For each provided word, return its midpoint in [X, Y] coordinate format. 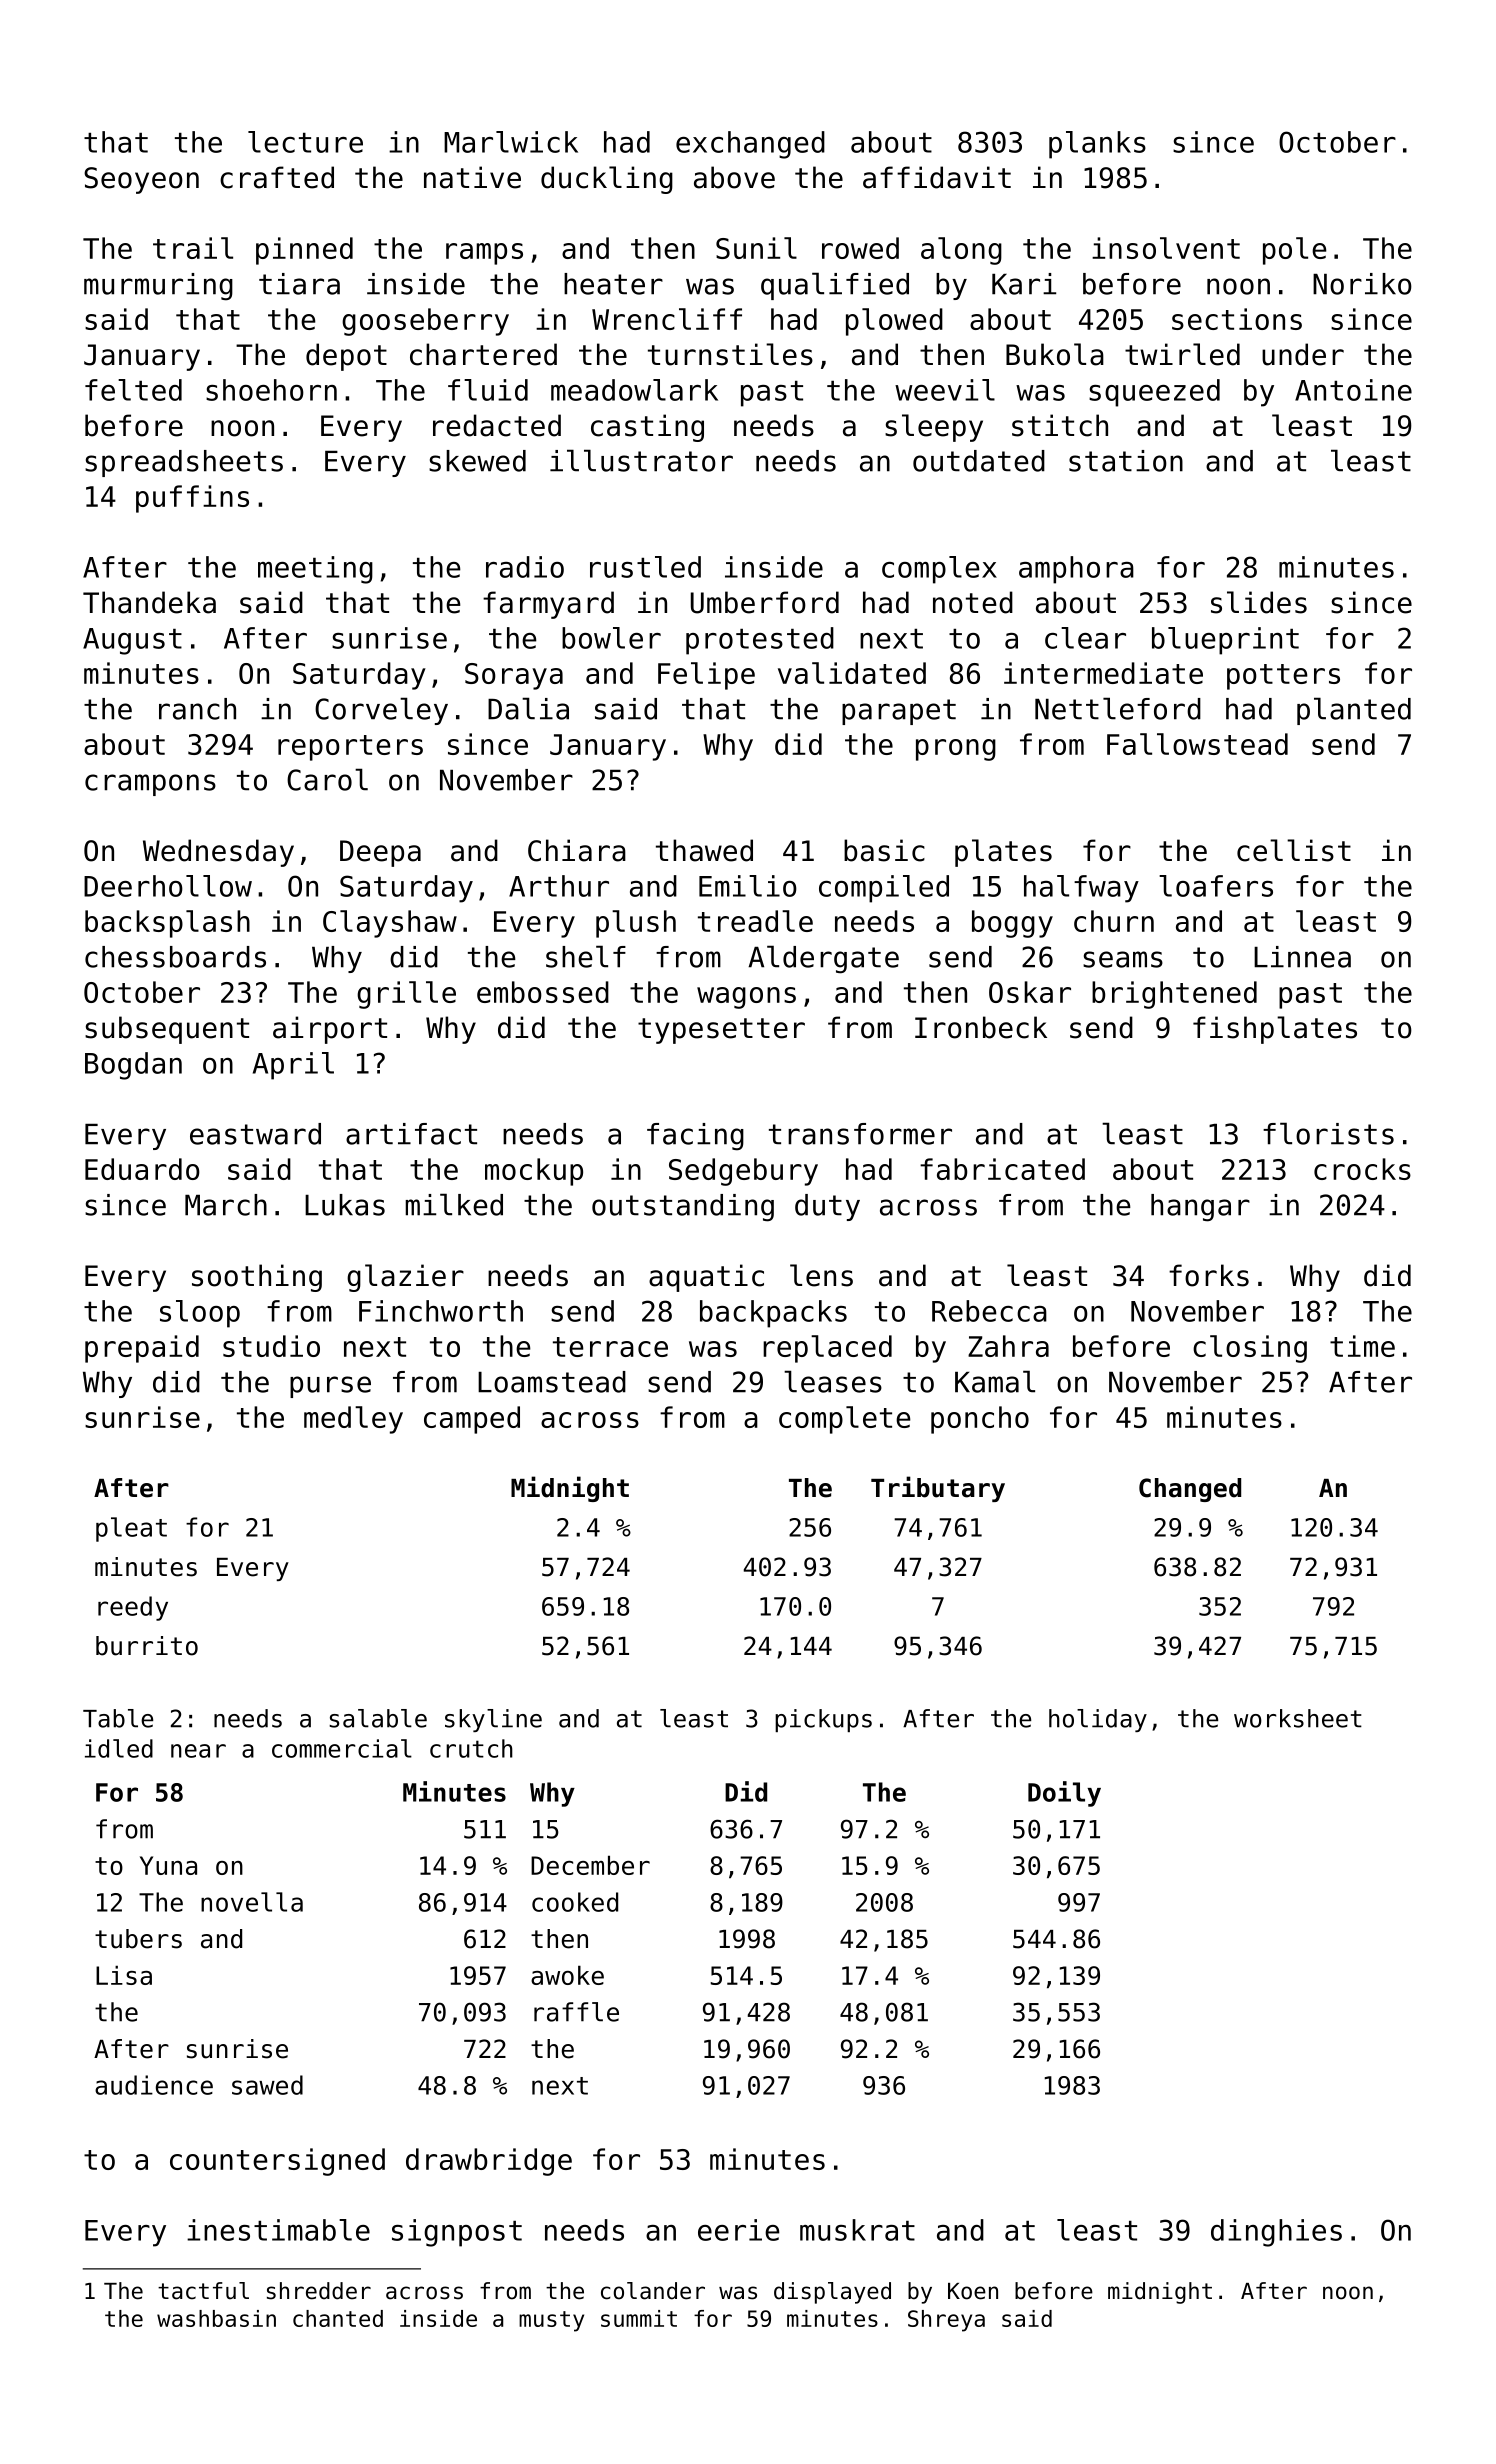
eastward [255, 1134]
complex [939, 570]
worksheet [1298, 1718]
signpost [457, 2233]
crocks [1362, 1169]
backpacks [773, 1314]
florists [1328, 1133]
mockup [534, 1172]
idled [119, 1748]
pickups [823, 1720]
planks [1097, 145]
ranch [197, 709]
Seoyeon [141, 180]
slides [1259, 602]
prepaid [142, 1349]
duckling [607, 180]
